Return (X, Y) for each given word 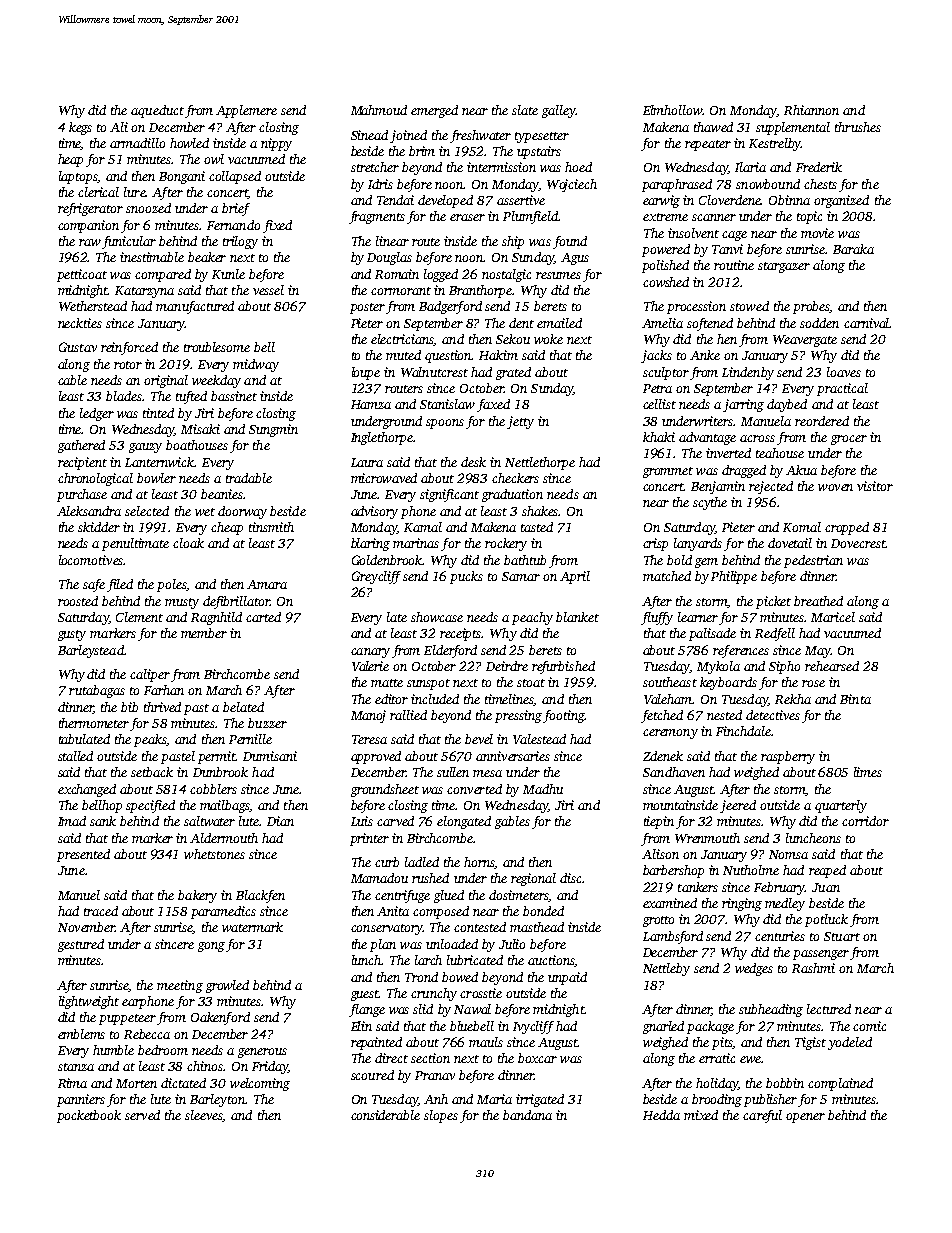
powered (666, 250)
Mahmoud (379, 110)
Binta (855, 699)
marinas (416, 543)
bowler (156, 478)
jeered (738, 806)
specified (150, 806)
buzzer (267, 723)
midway (256, 365)
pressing (518, 716)
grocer (849, 440)
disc (570, 878)
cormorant (401, 291)
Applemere (246, 111)
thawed (713, 127)
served (142, 1115)
